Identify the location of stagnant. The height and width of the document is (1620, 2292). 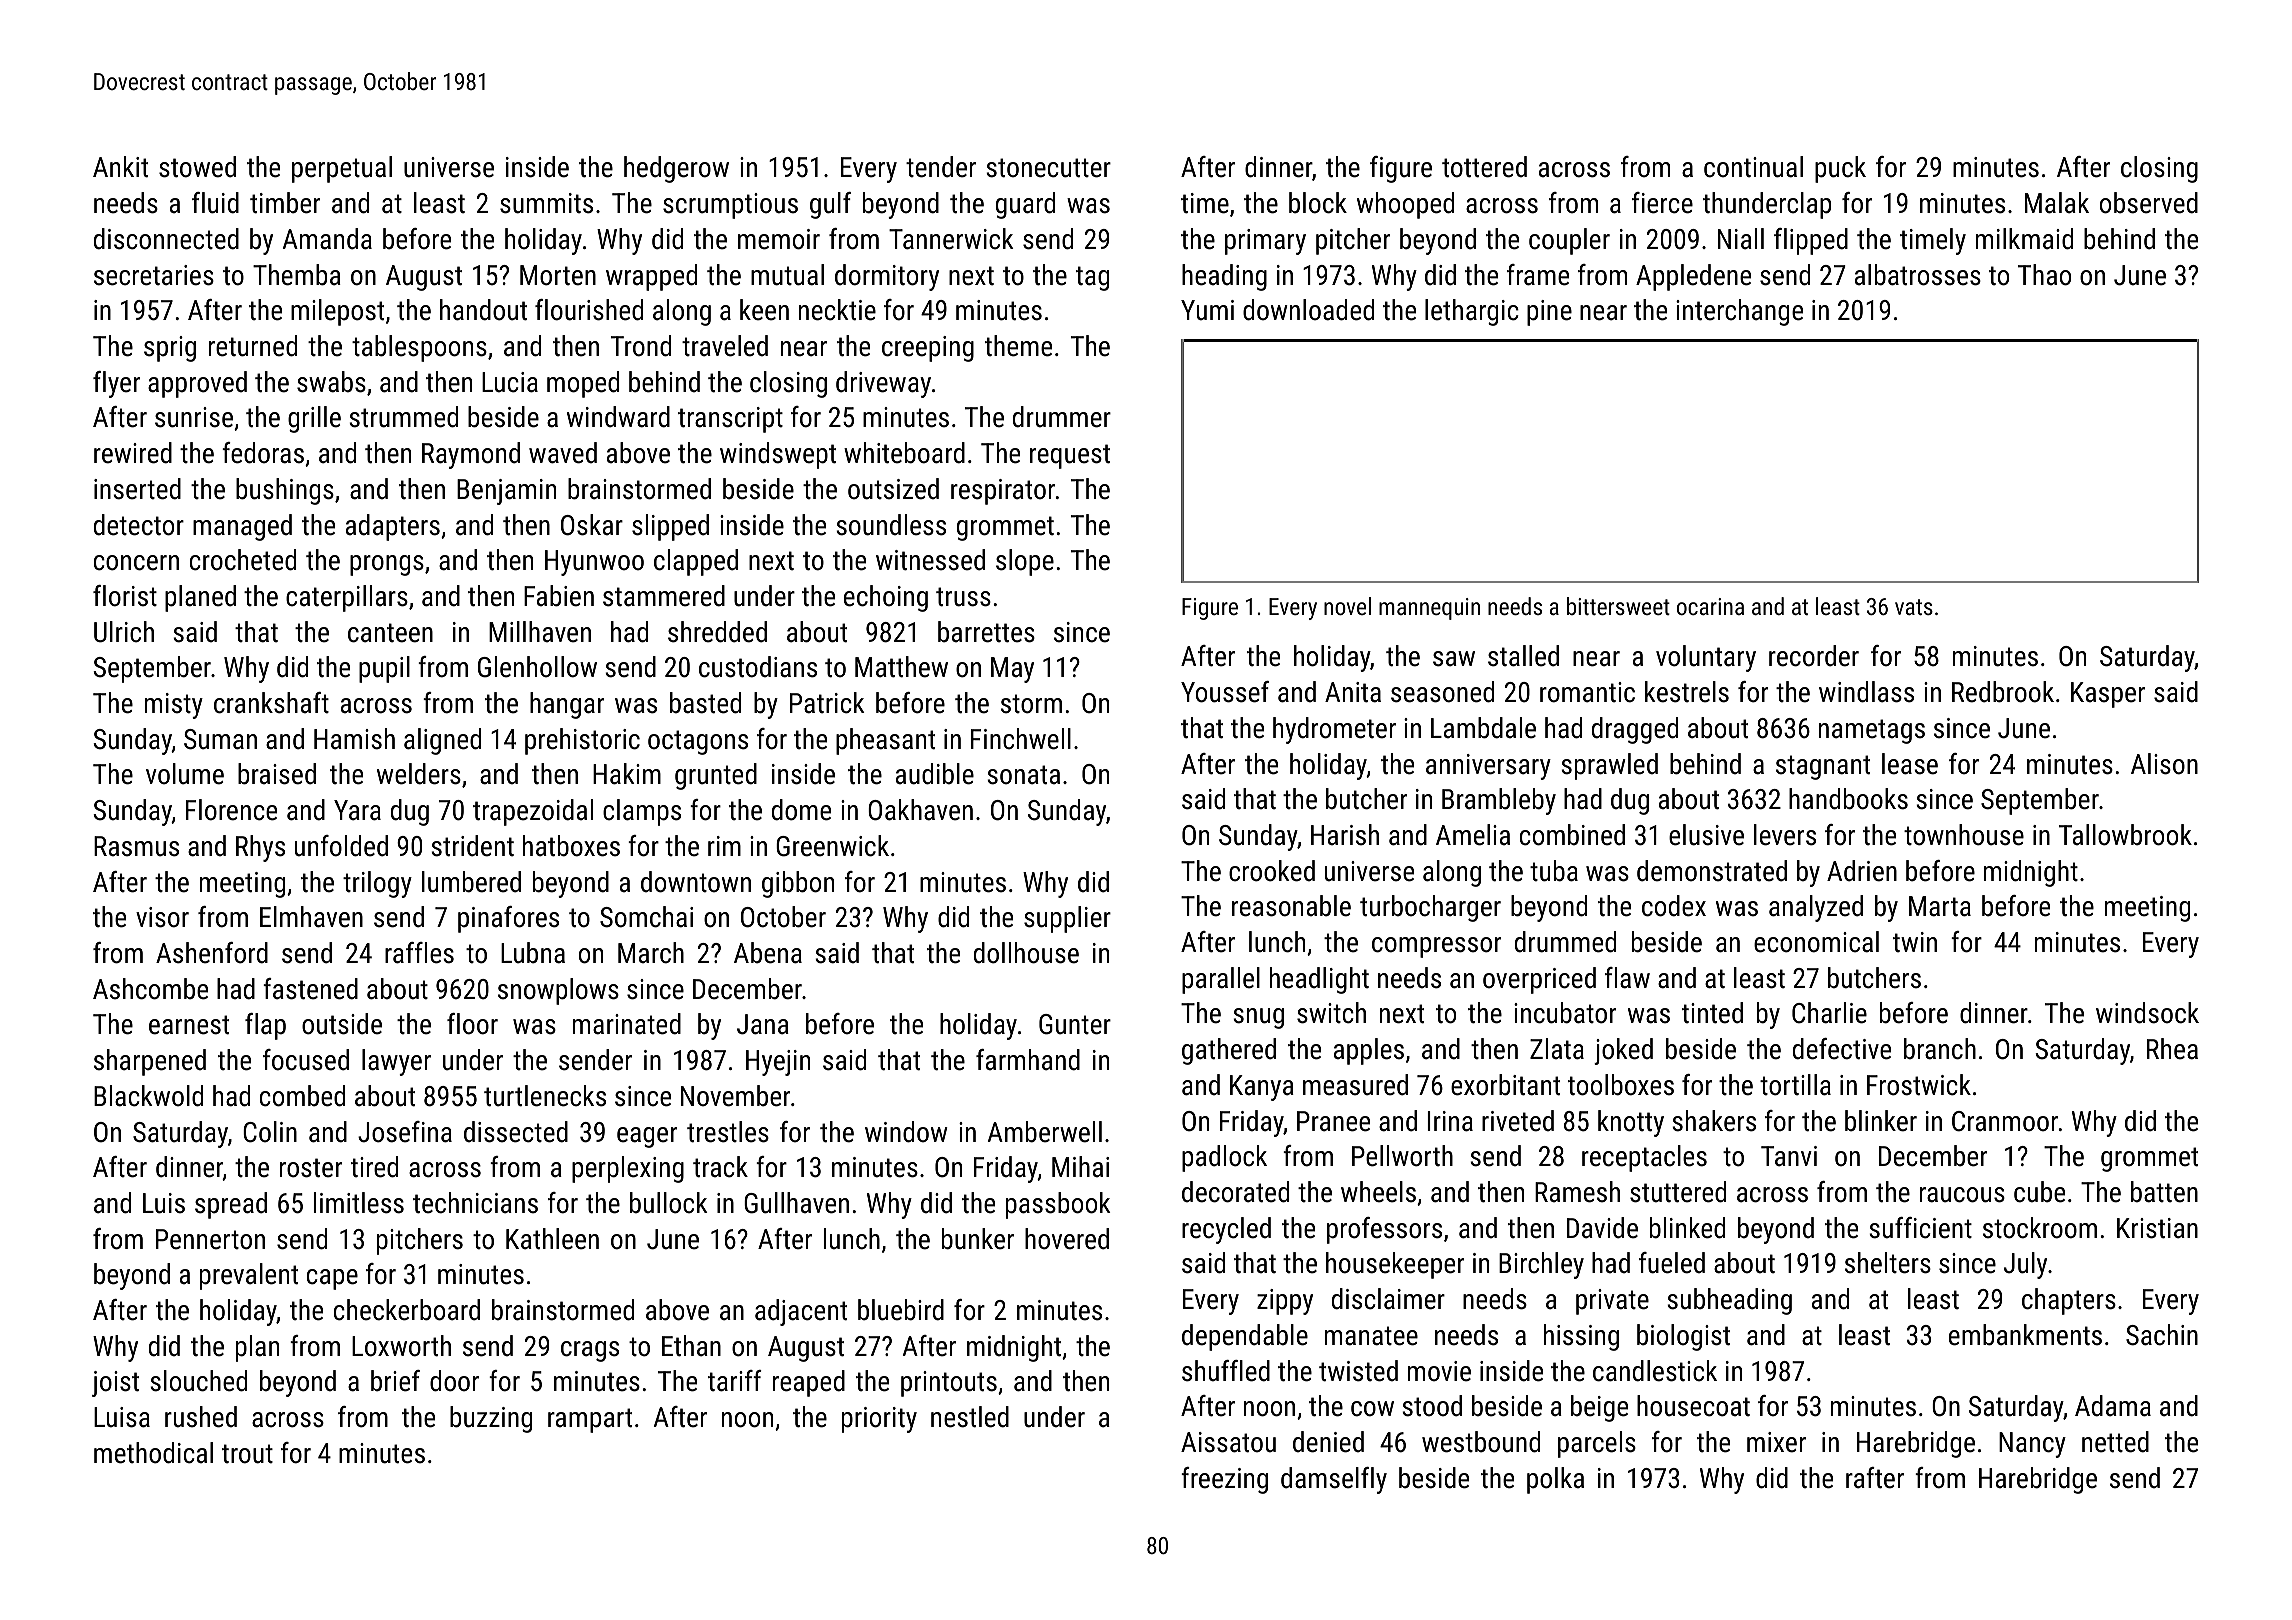
(1823, 767).
